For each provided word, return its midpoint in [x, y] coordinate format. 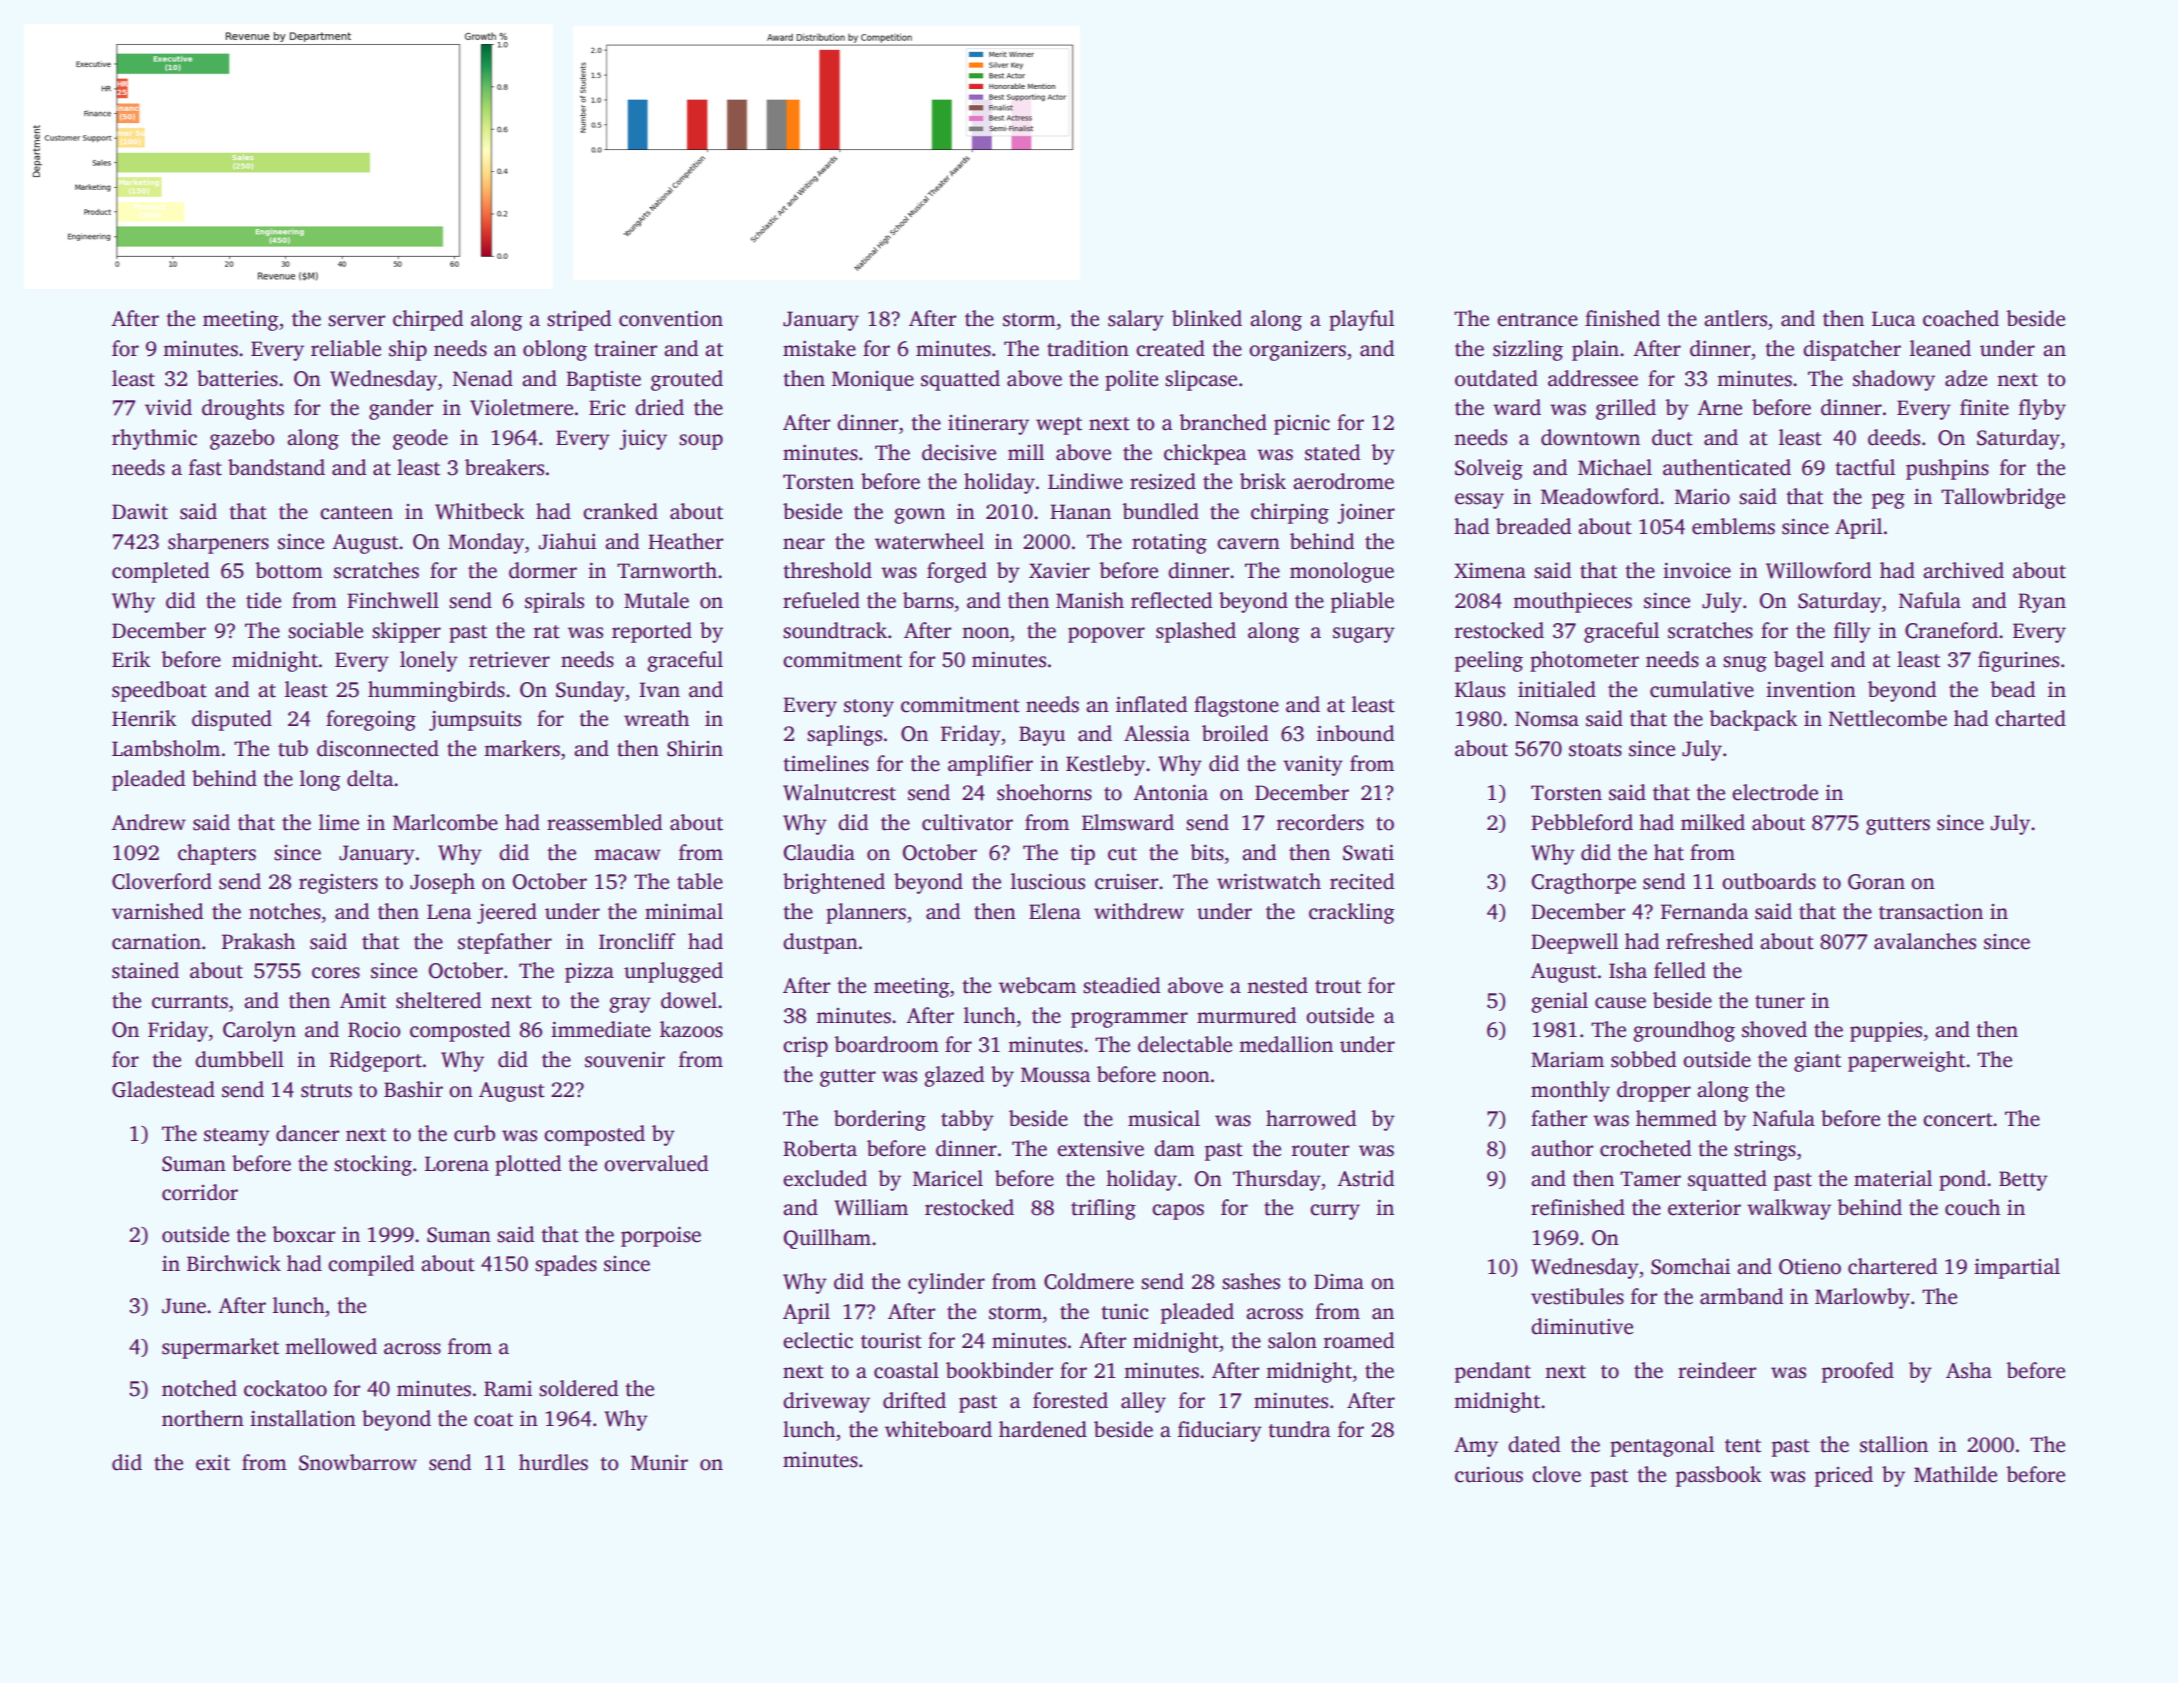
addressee [1593, 378]
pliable [1362, 602]
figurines [2018, 661]
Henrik [144, 718]
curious [1489, 1475]
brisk [1263, 481]
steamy [237, 1137]
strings [1765, 1150]
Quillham [827, 1239]
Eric [607, 407]
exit [213, 1462]
